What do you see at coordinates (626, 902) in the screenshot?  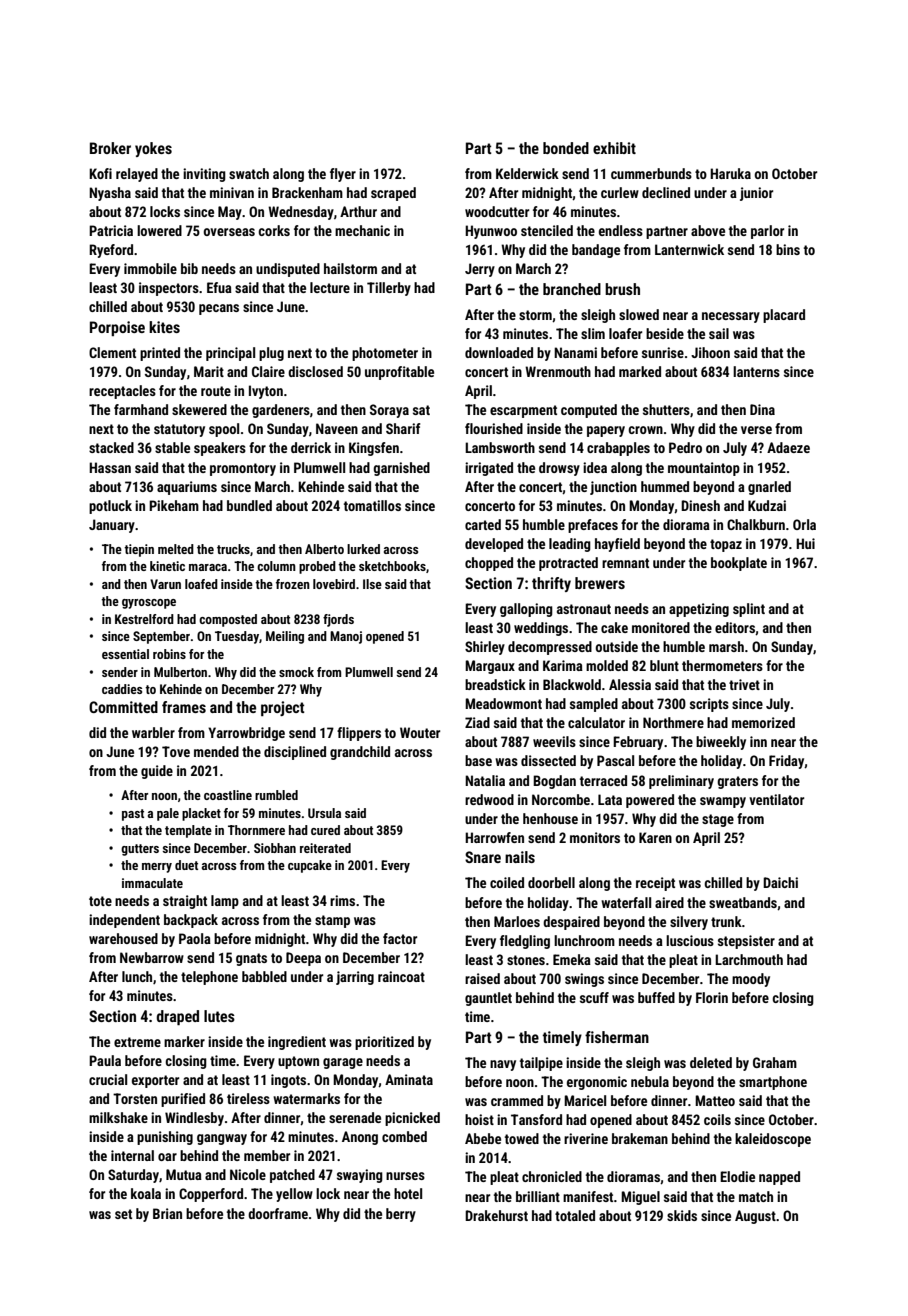 I see `waterfall` at bounding box center [626, 902].
